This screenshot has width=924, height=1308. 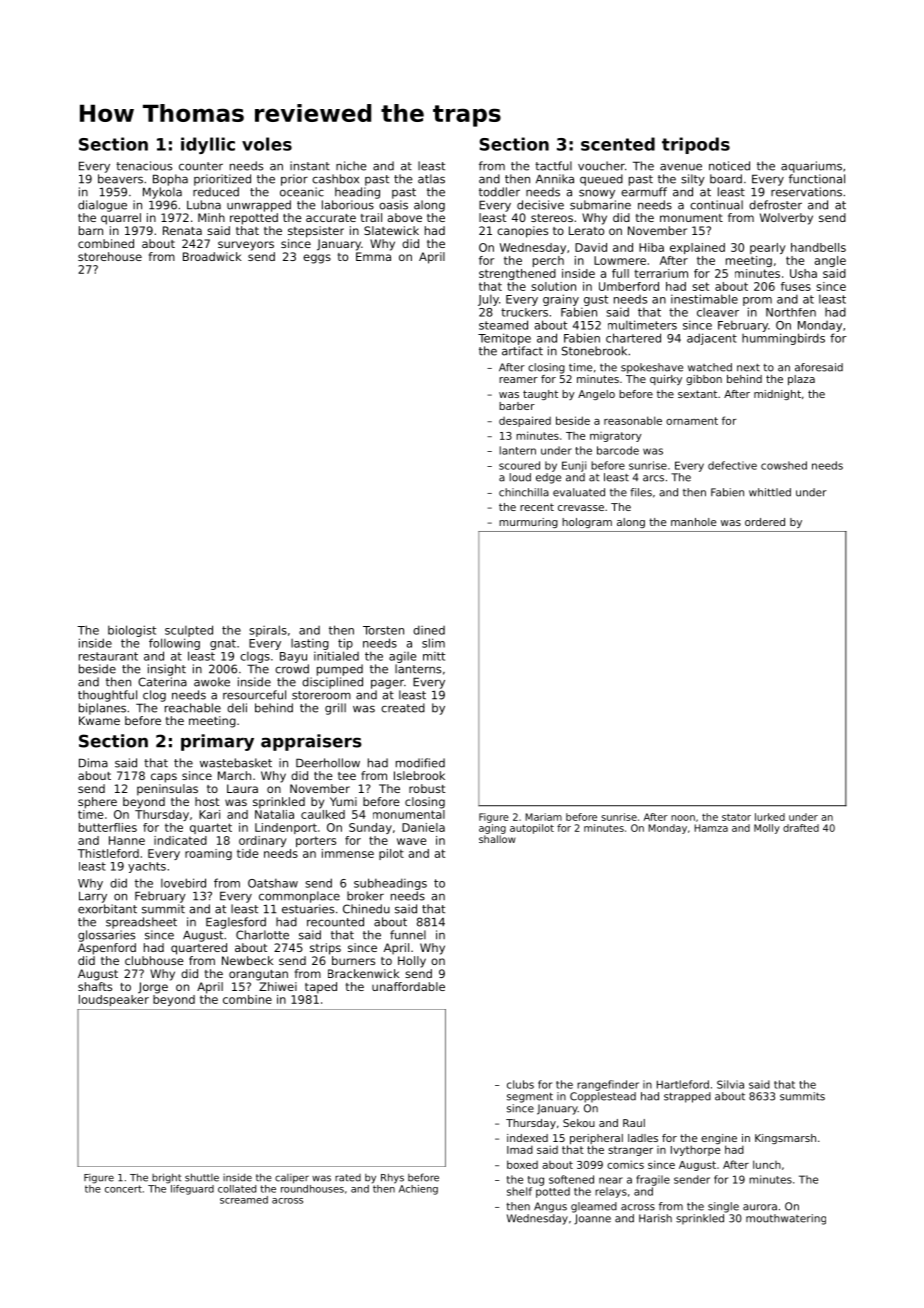 I want to click on biologist, so click(x=132, y=631).
